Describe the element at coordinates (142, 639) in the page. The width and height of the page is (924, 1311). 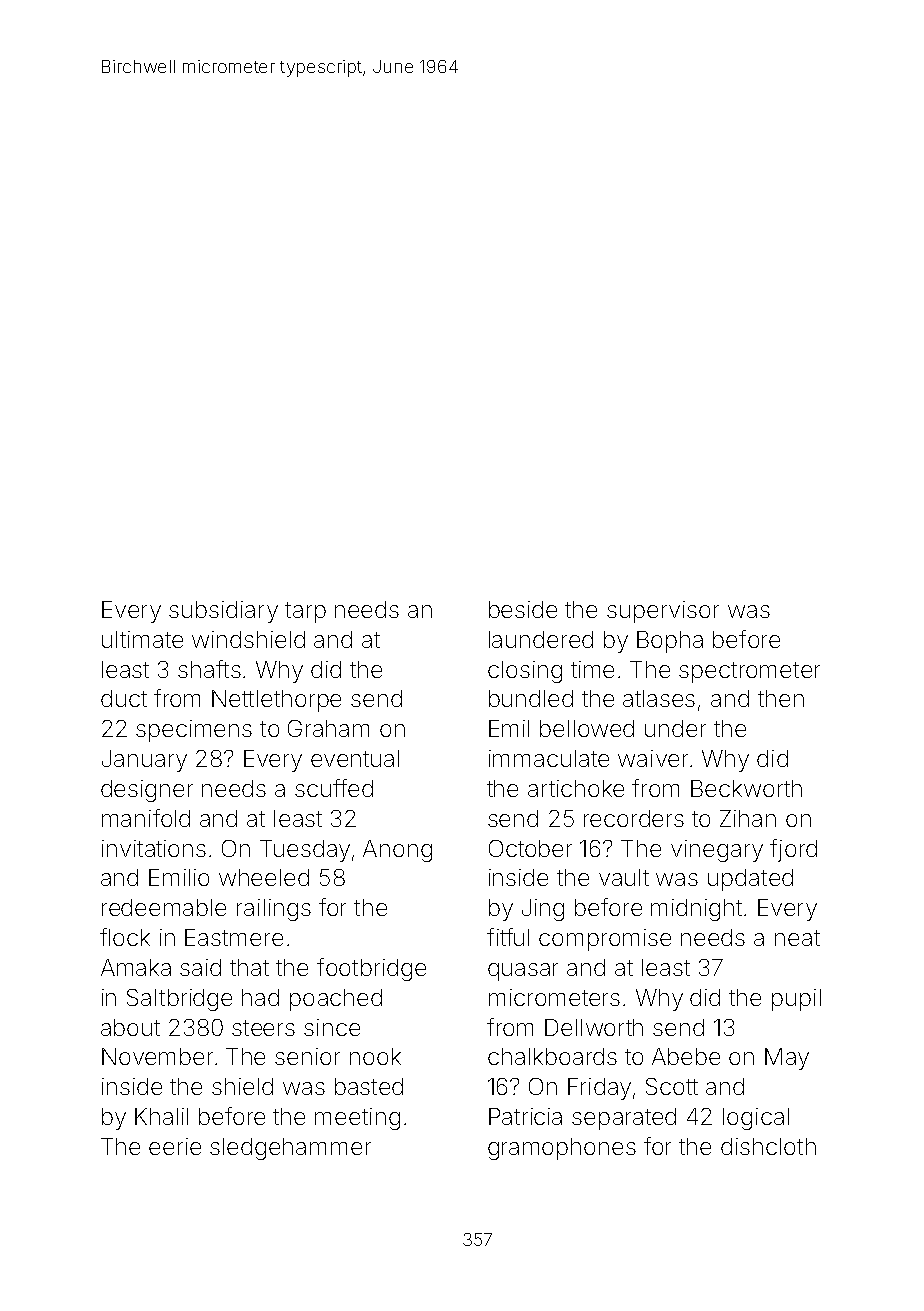
I see `ultimate` at that location.
